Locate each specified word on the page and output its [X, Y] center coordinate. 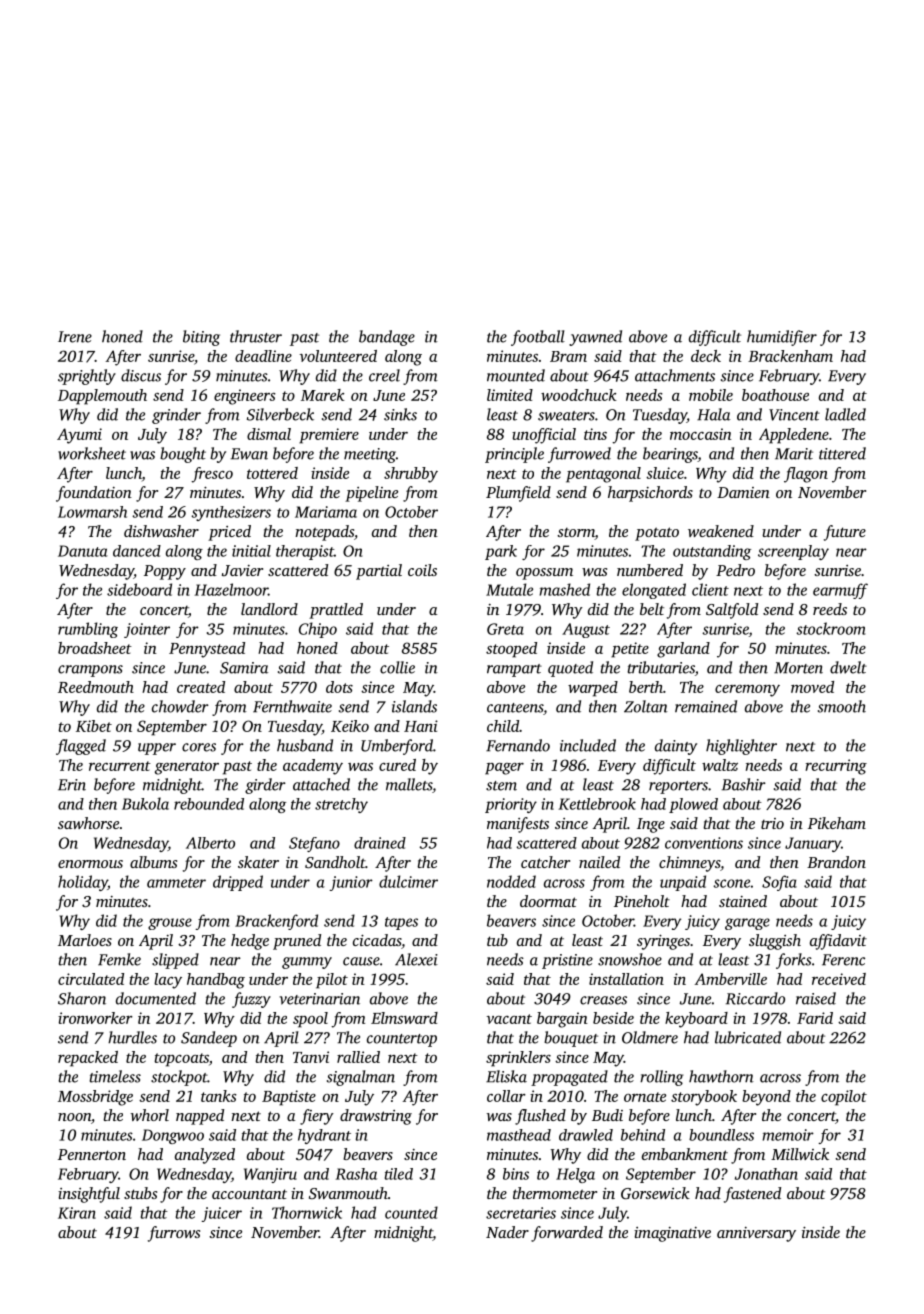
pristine [567, 961]
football [538, 338]
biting [201, 338]
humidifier [782, 338]
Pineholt [642, 901]
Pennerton [92, 1154]
